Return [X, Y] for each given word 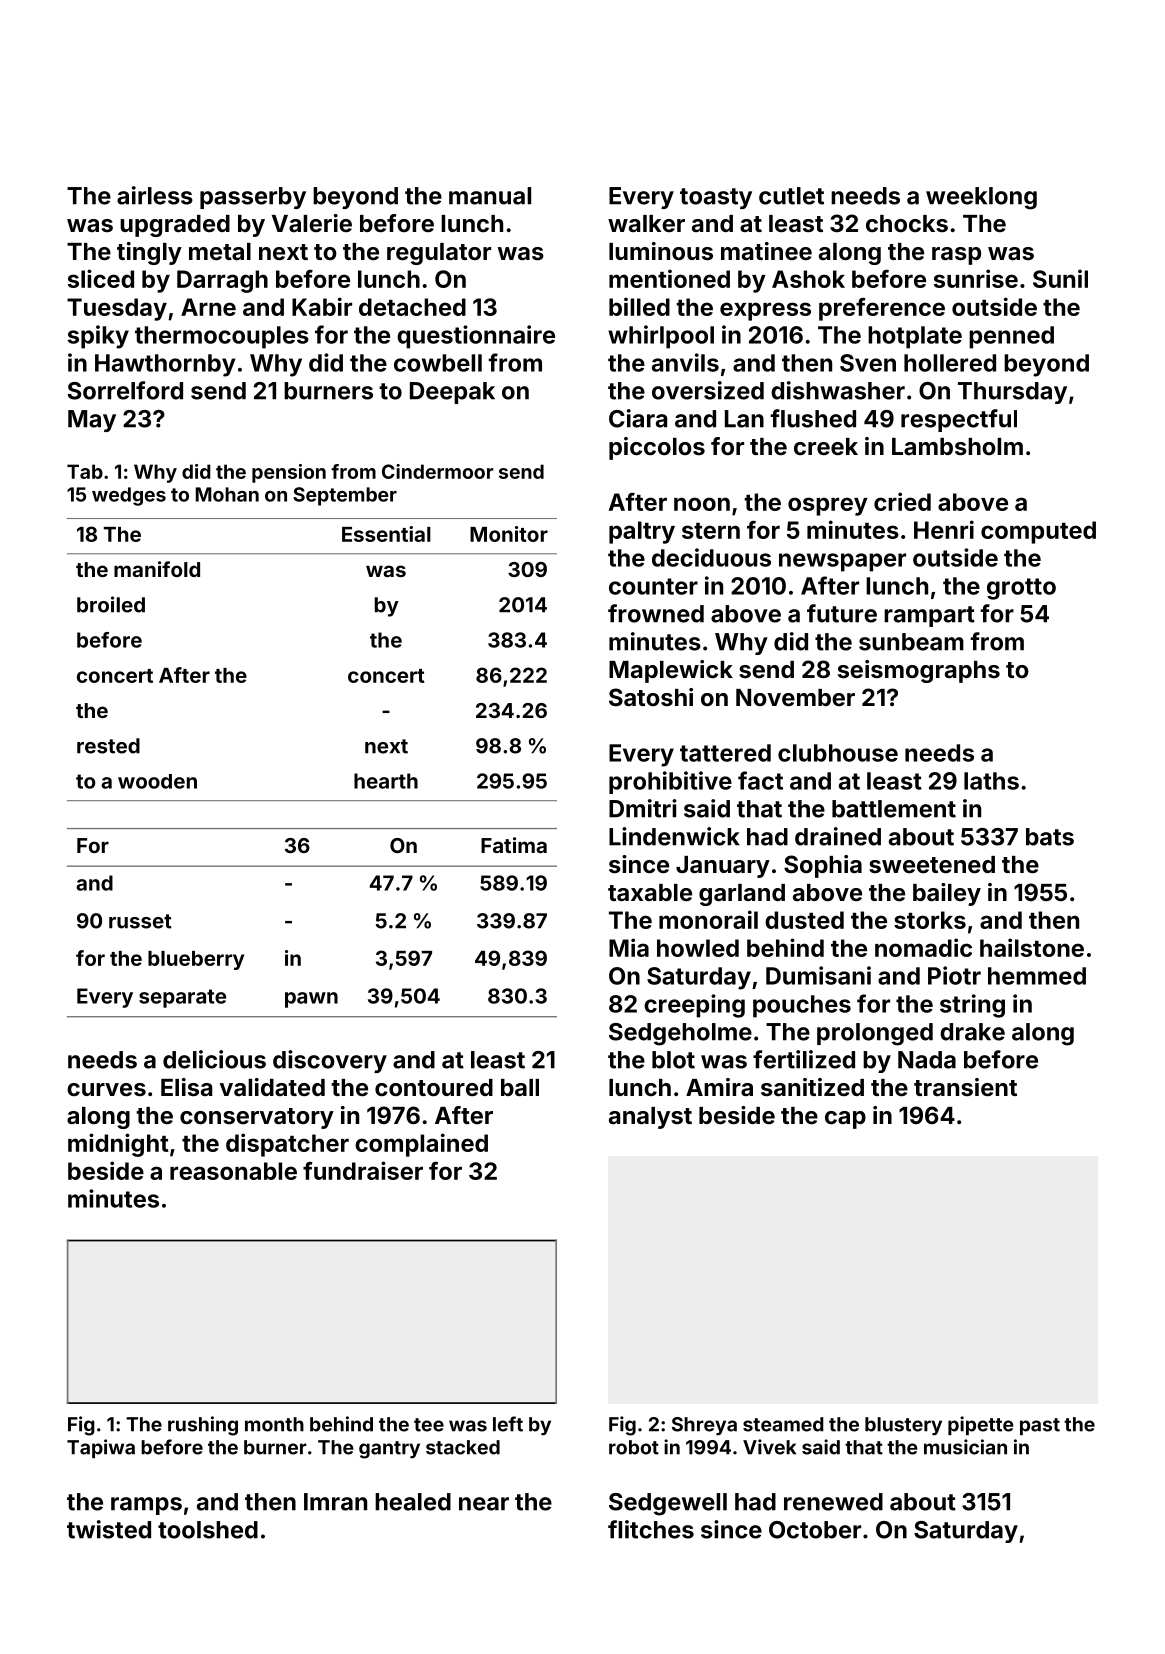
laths [991, 781]
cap [845, 1120]
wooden [157, 781]
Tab [85, 471]
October [815, 1530]
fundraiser [363, 1170]
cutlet [791, 196]
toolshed [208, 1530]
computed [1038, 532]
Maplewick [671, 671]
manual [490, 196]
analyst [650, 1118]
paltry [642, 532]
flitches [651, 1529]
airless [155, 195]
